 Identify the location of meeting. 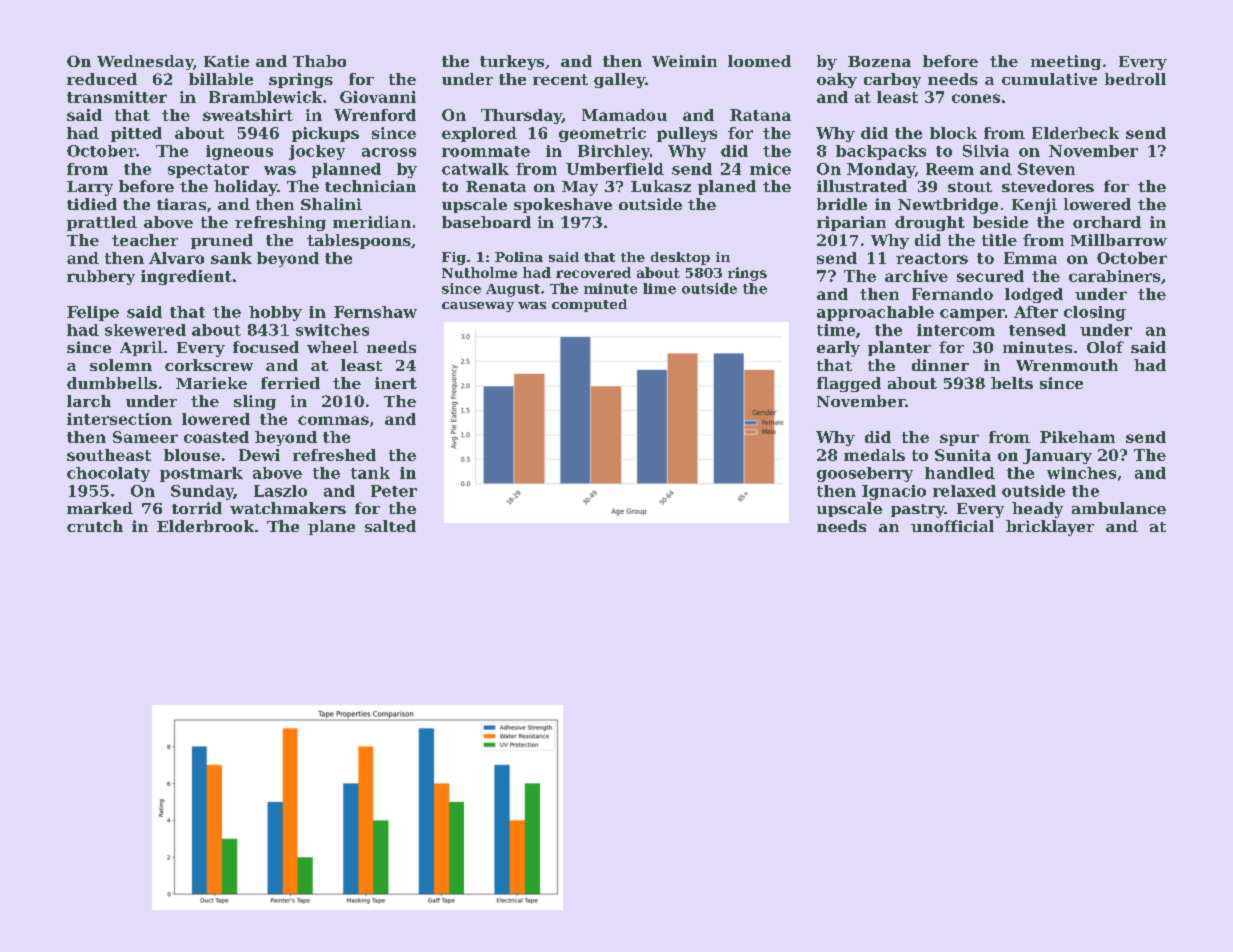
(1066, 62).
